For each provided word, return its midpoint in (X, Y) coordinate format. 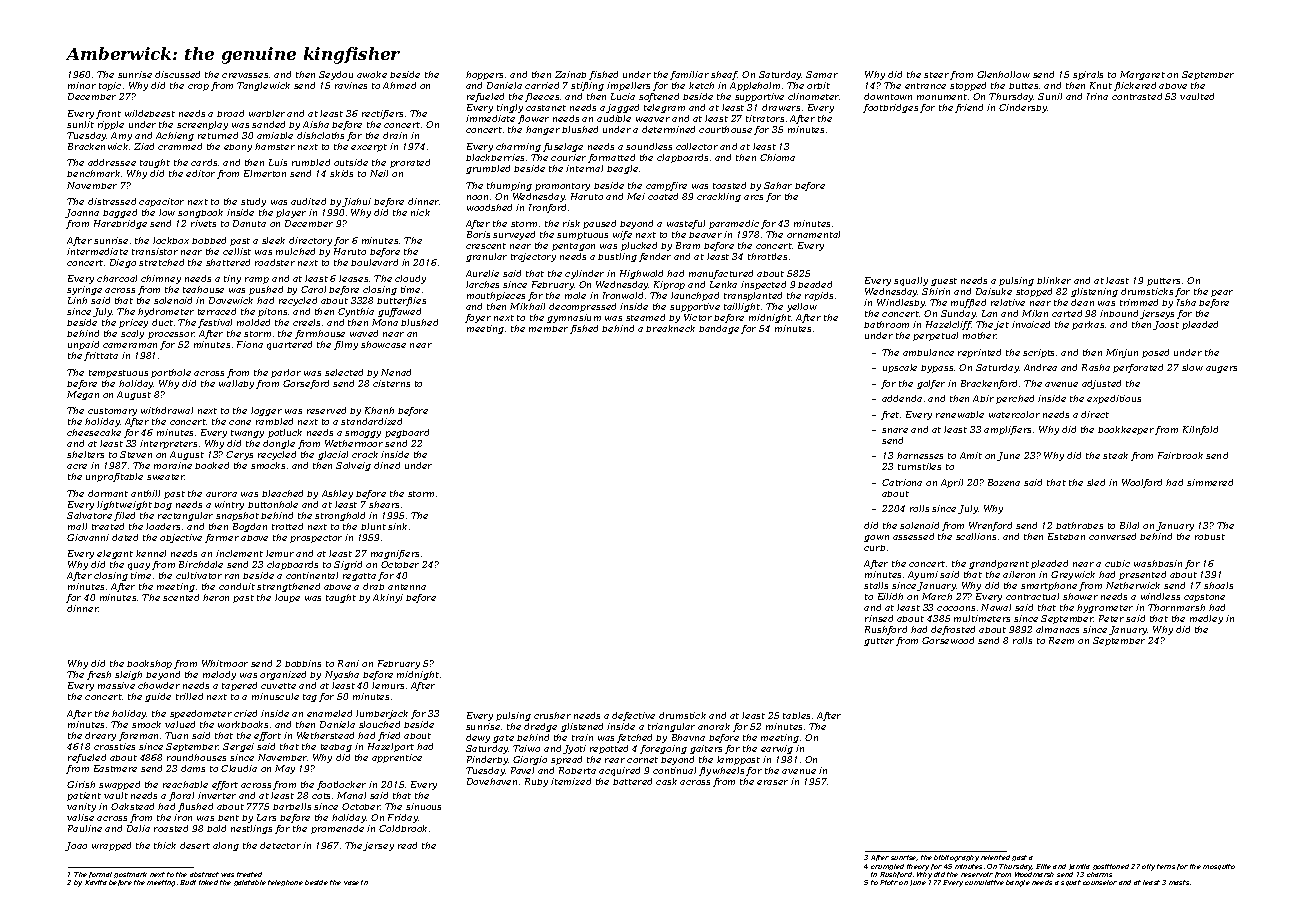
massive (116, 685)
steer (936, 75)
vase (351, 883)
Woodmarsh (1034, 874)
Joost (1166, 325)
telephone (285, 883)
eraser (772, 782)
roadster (275, 262)
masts (1179, 882)
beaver (705, 235)
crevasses (245, 75)
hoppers (484, 75)
